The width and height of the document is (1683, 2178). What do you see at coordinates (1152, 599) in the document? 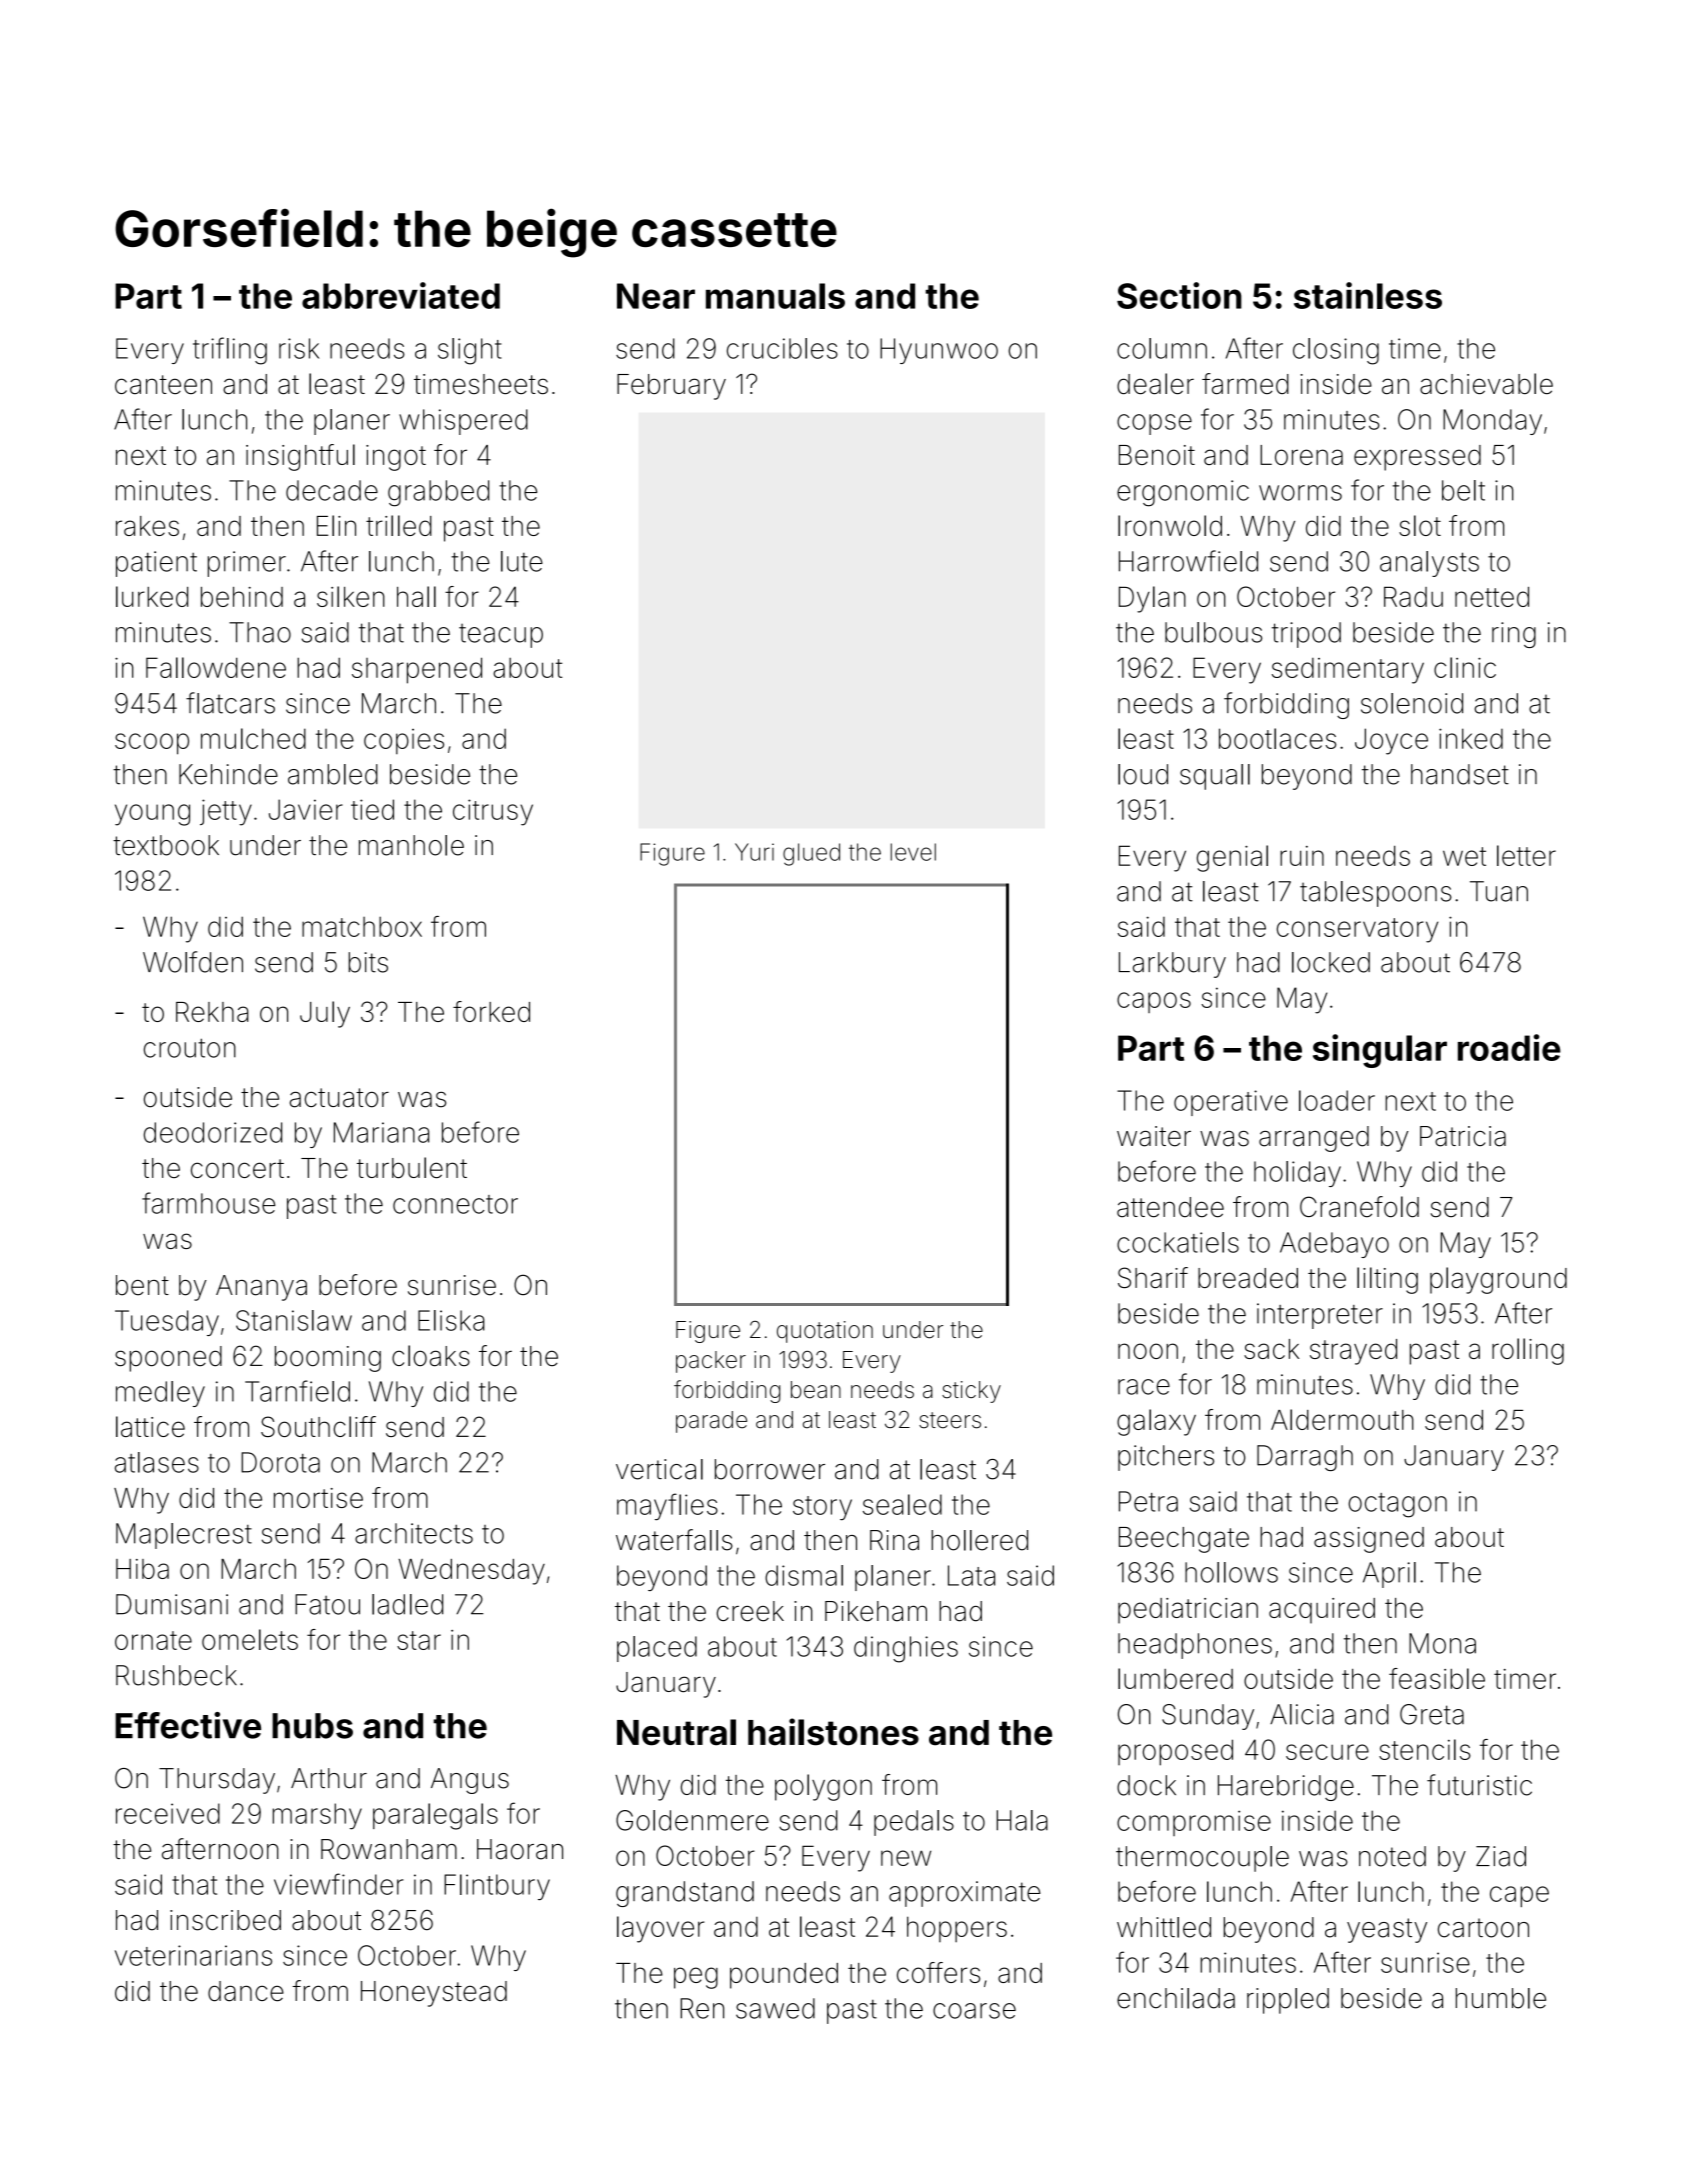
I see `Dylan` at bounding box center [1152, 599].
